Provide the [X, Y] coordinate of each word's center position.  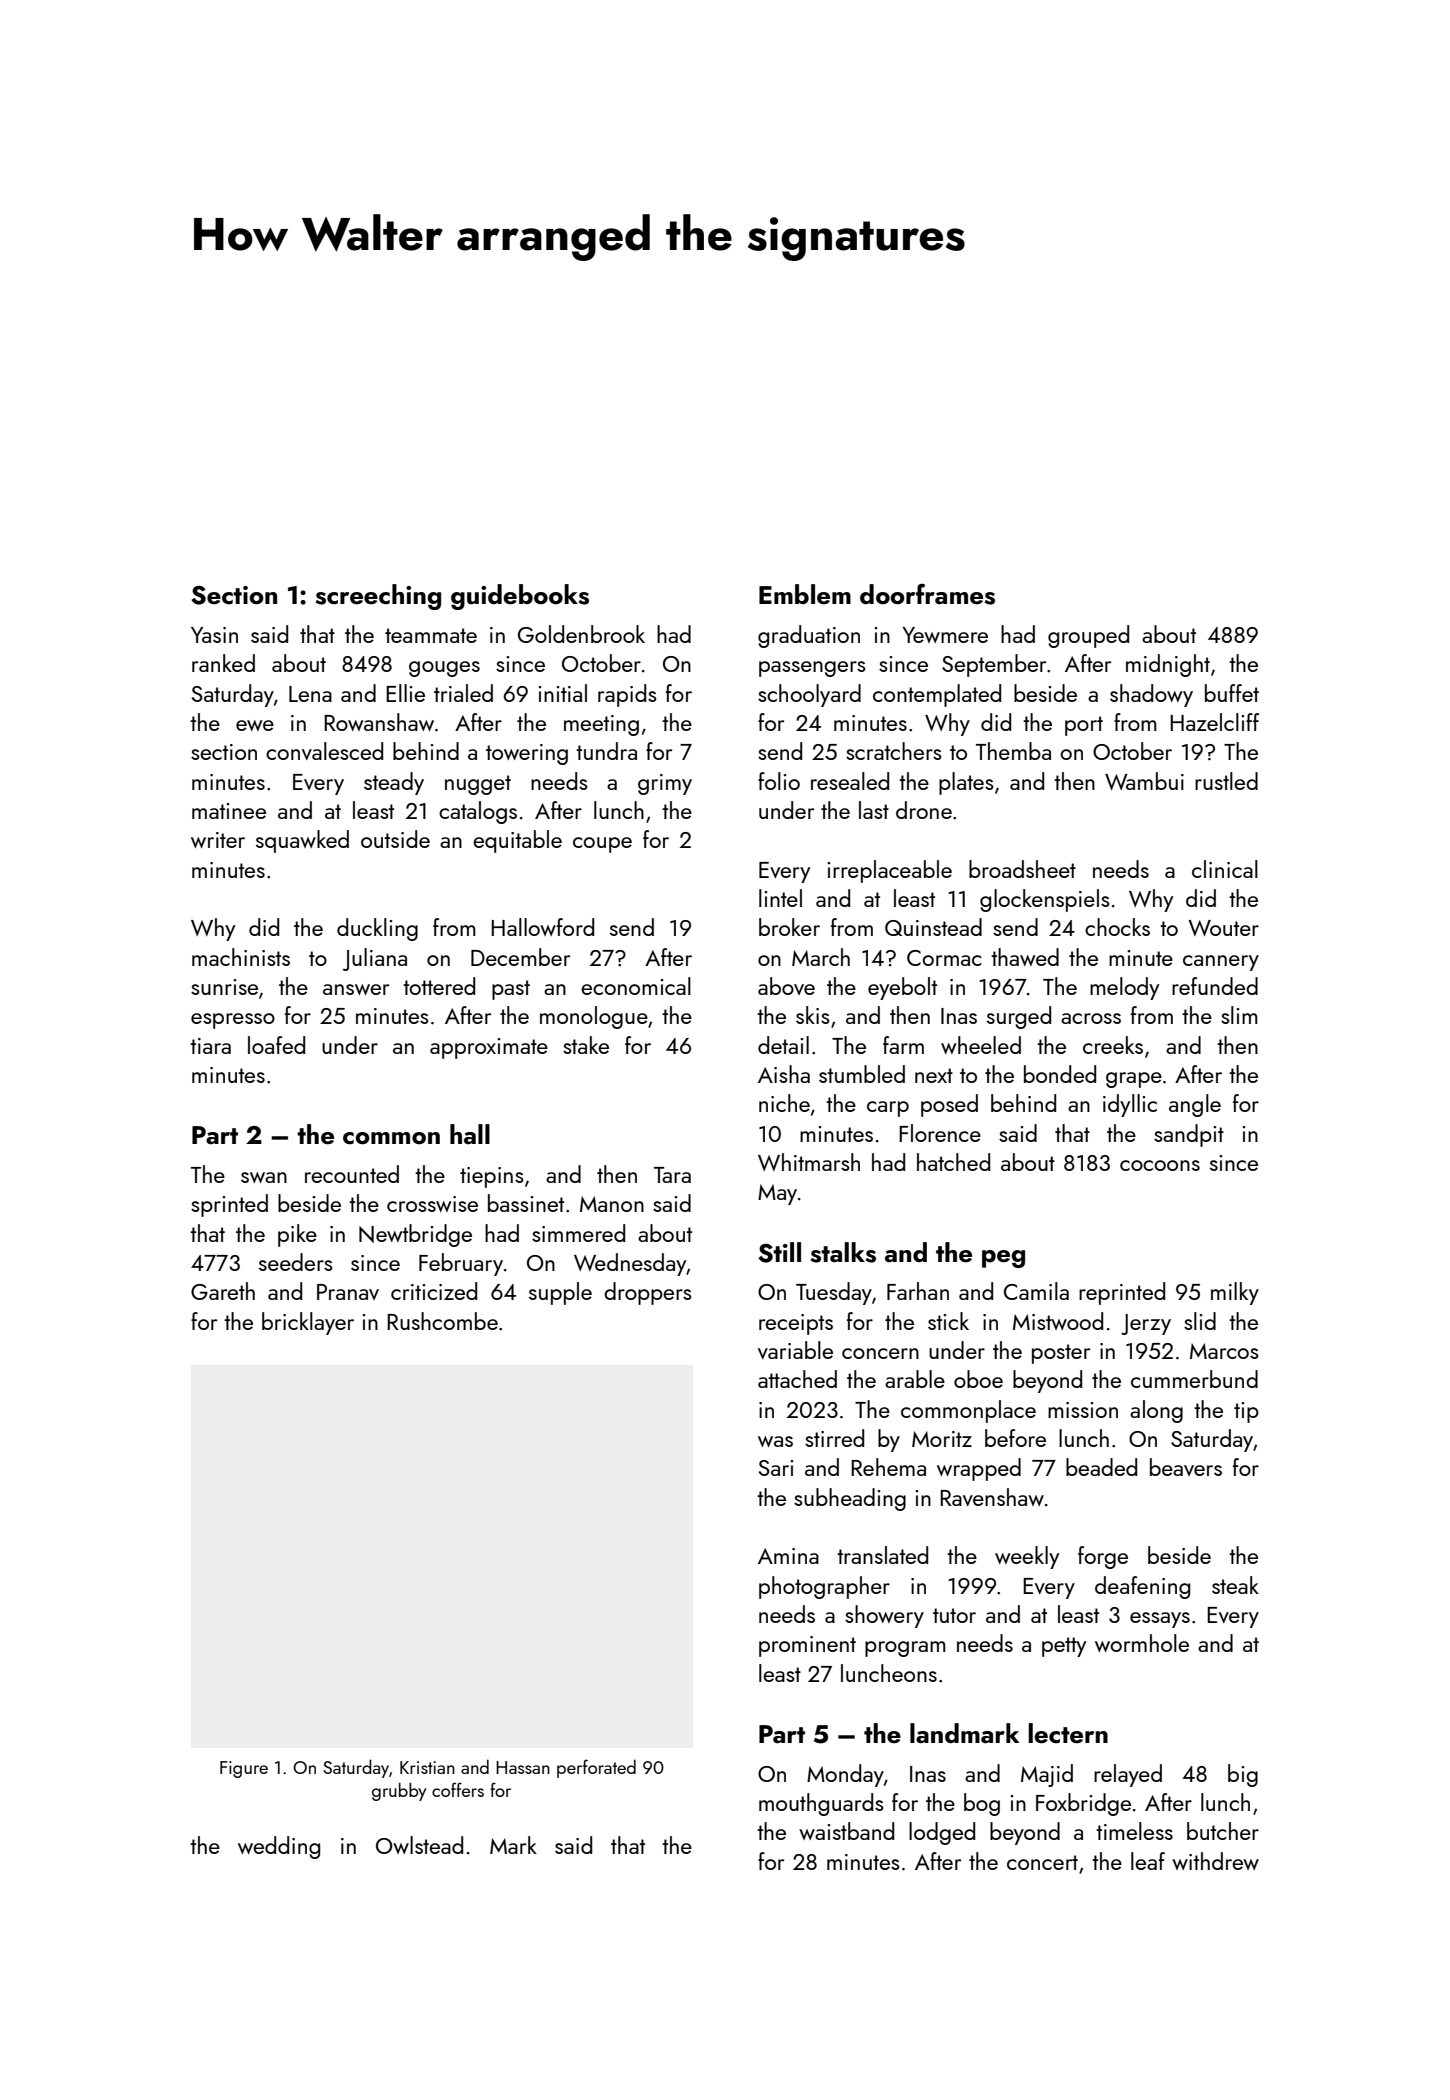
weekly [1027, 1557]
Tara [672, 1175]
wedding [279, 1847]
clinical [1225, 869]
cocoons [1160, 1165]
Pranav [348, 1292]
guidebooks [520, 597]
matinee [229, 811]
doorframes [927, 594]
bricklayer [308, 1323]
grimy [665, 784]
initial [562, 693]
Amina [788, 1556]
